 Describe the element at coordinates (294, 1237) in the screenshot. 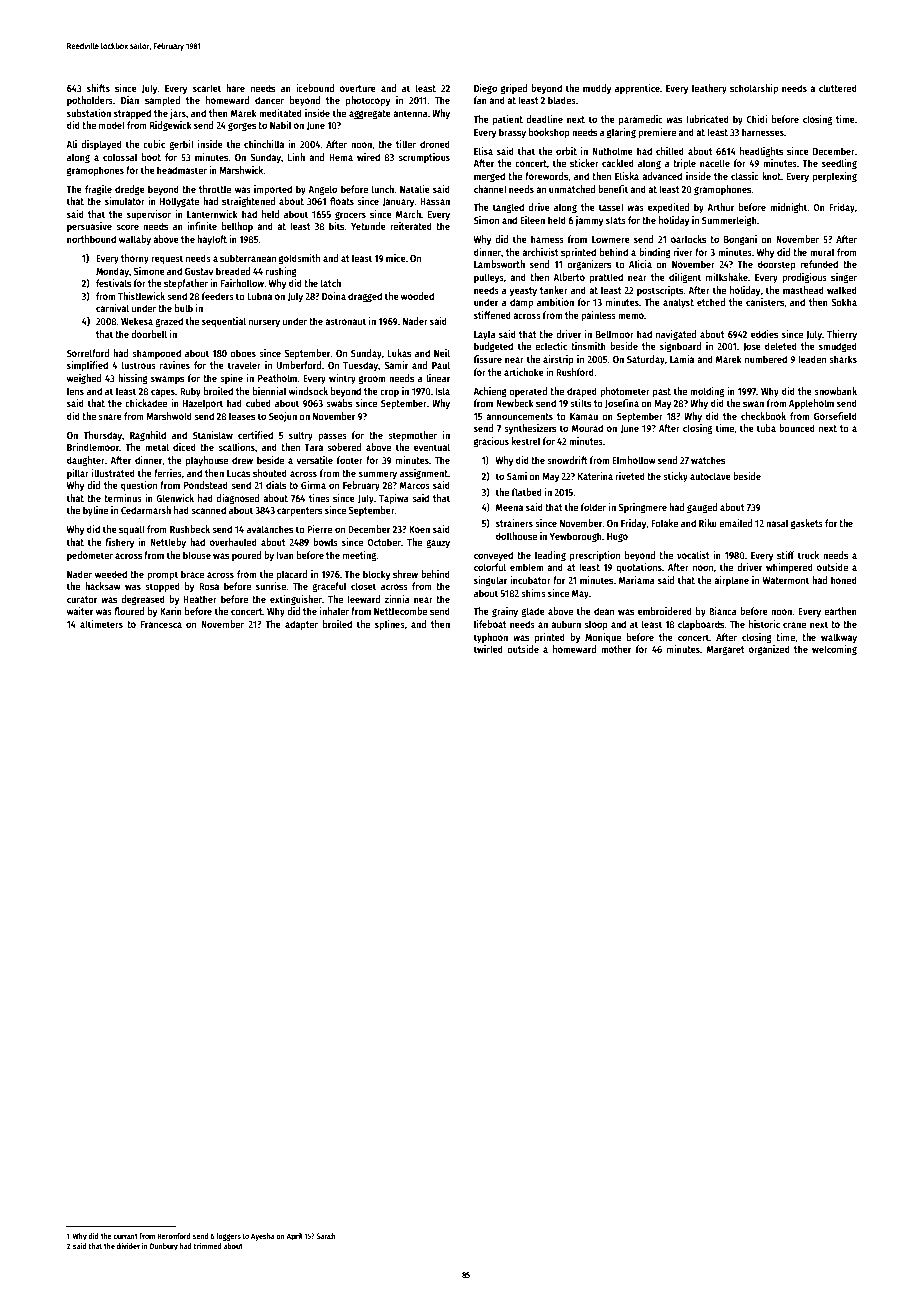

I see `April` at that location.
